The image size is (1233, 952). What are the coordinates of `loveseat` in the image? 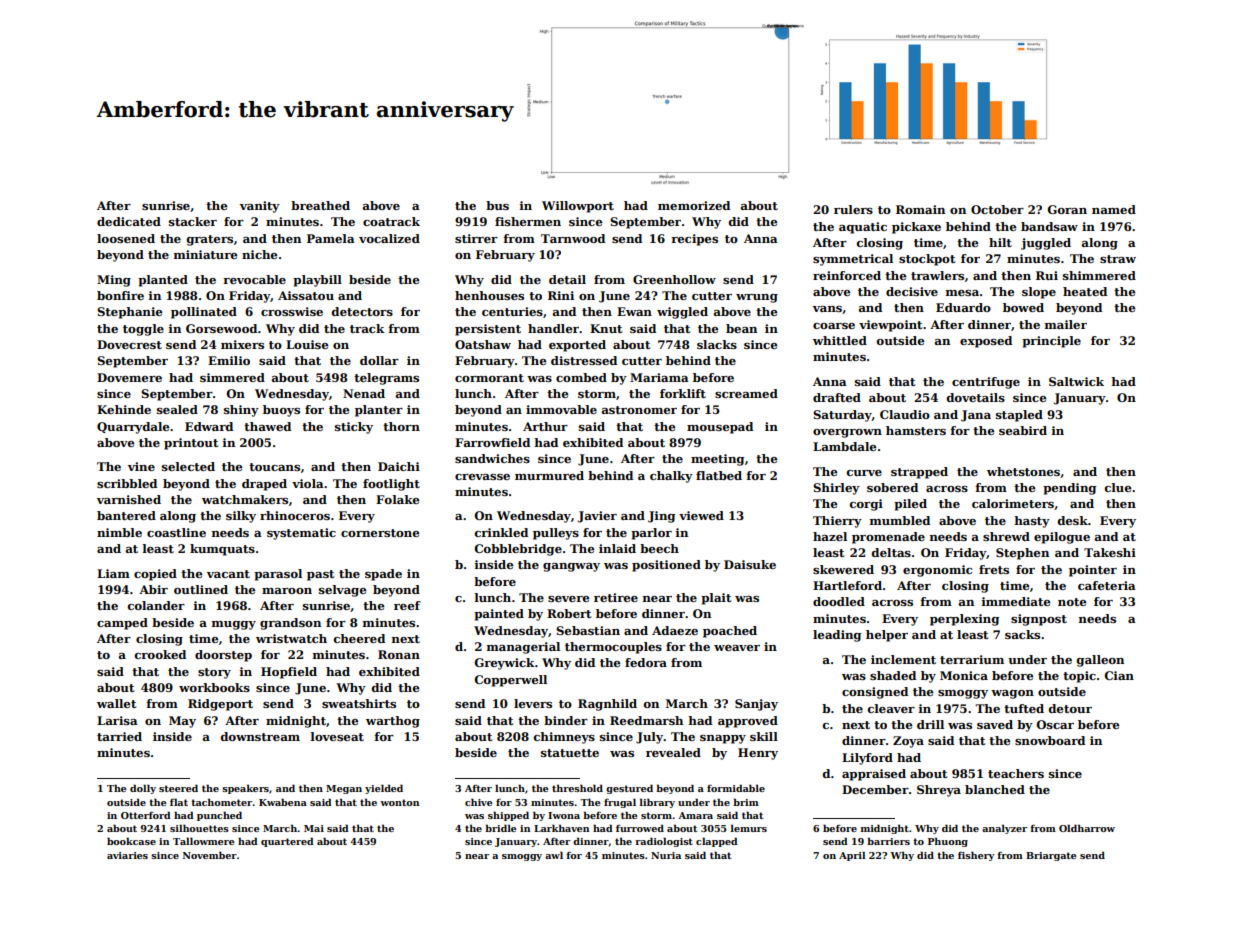 It's located at (337, 736).
